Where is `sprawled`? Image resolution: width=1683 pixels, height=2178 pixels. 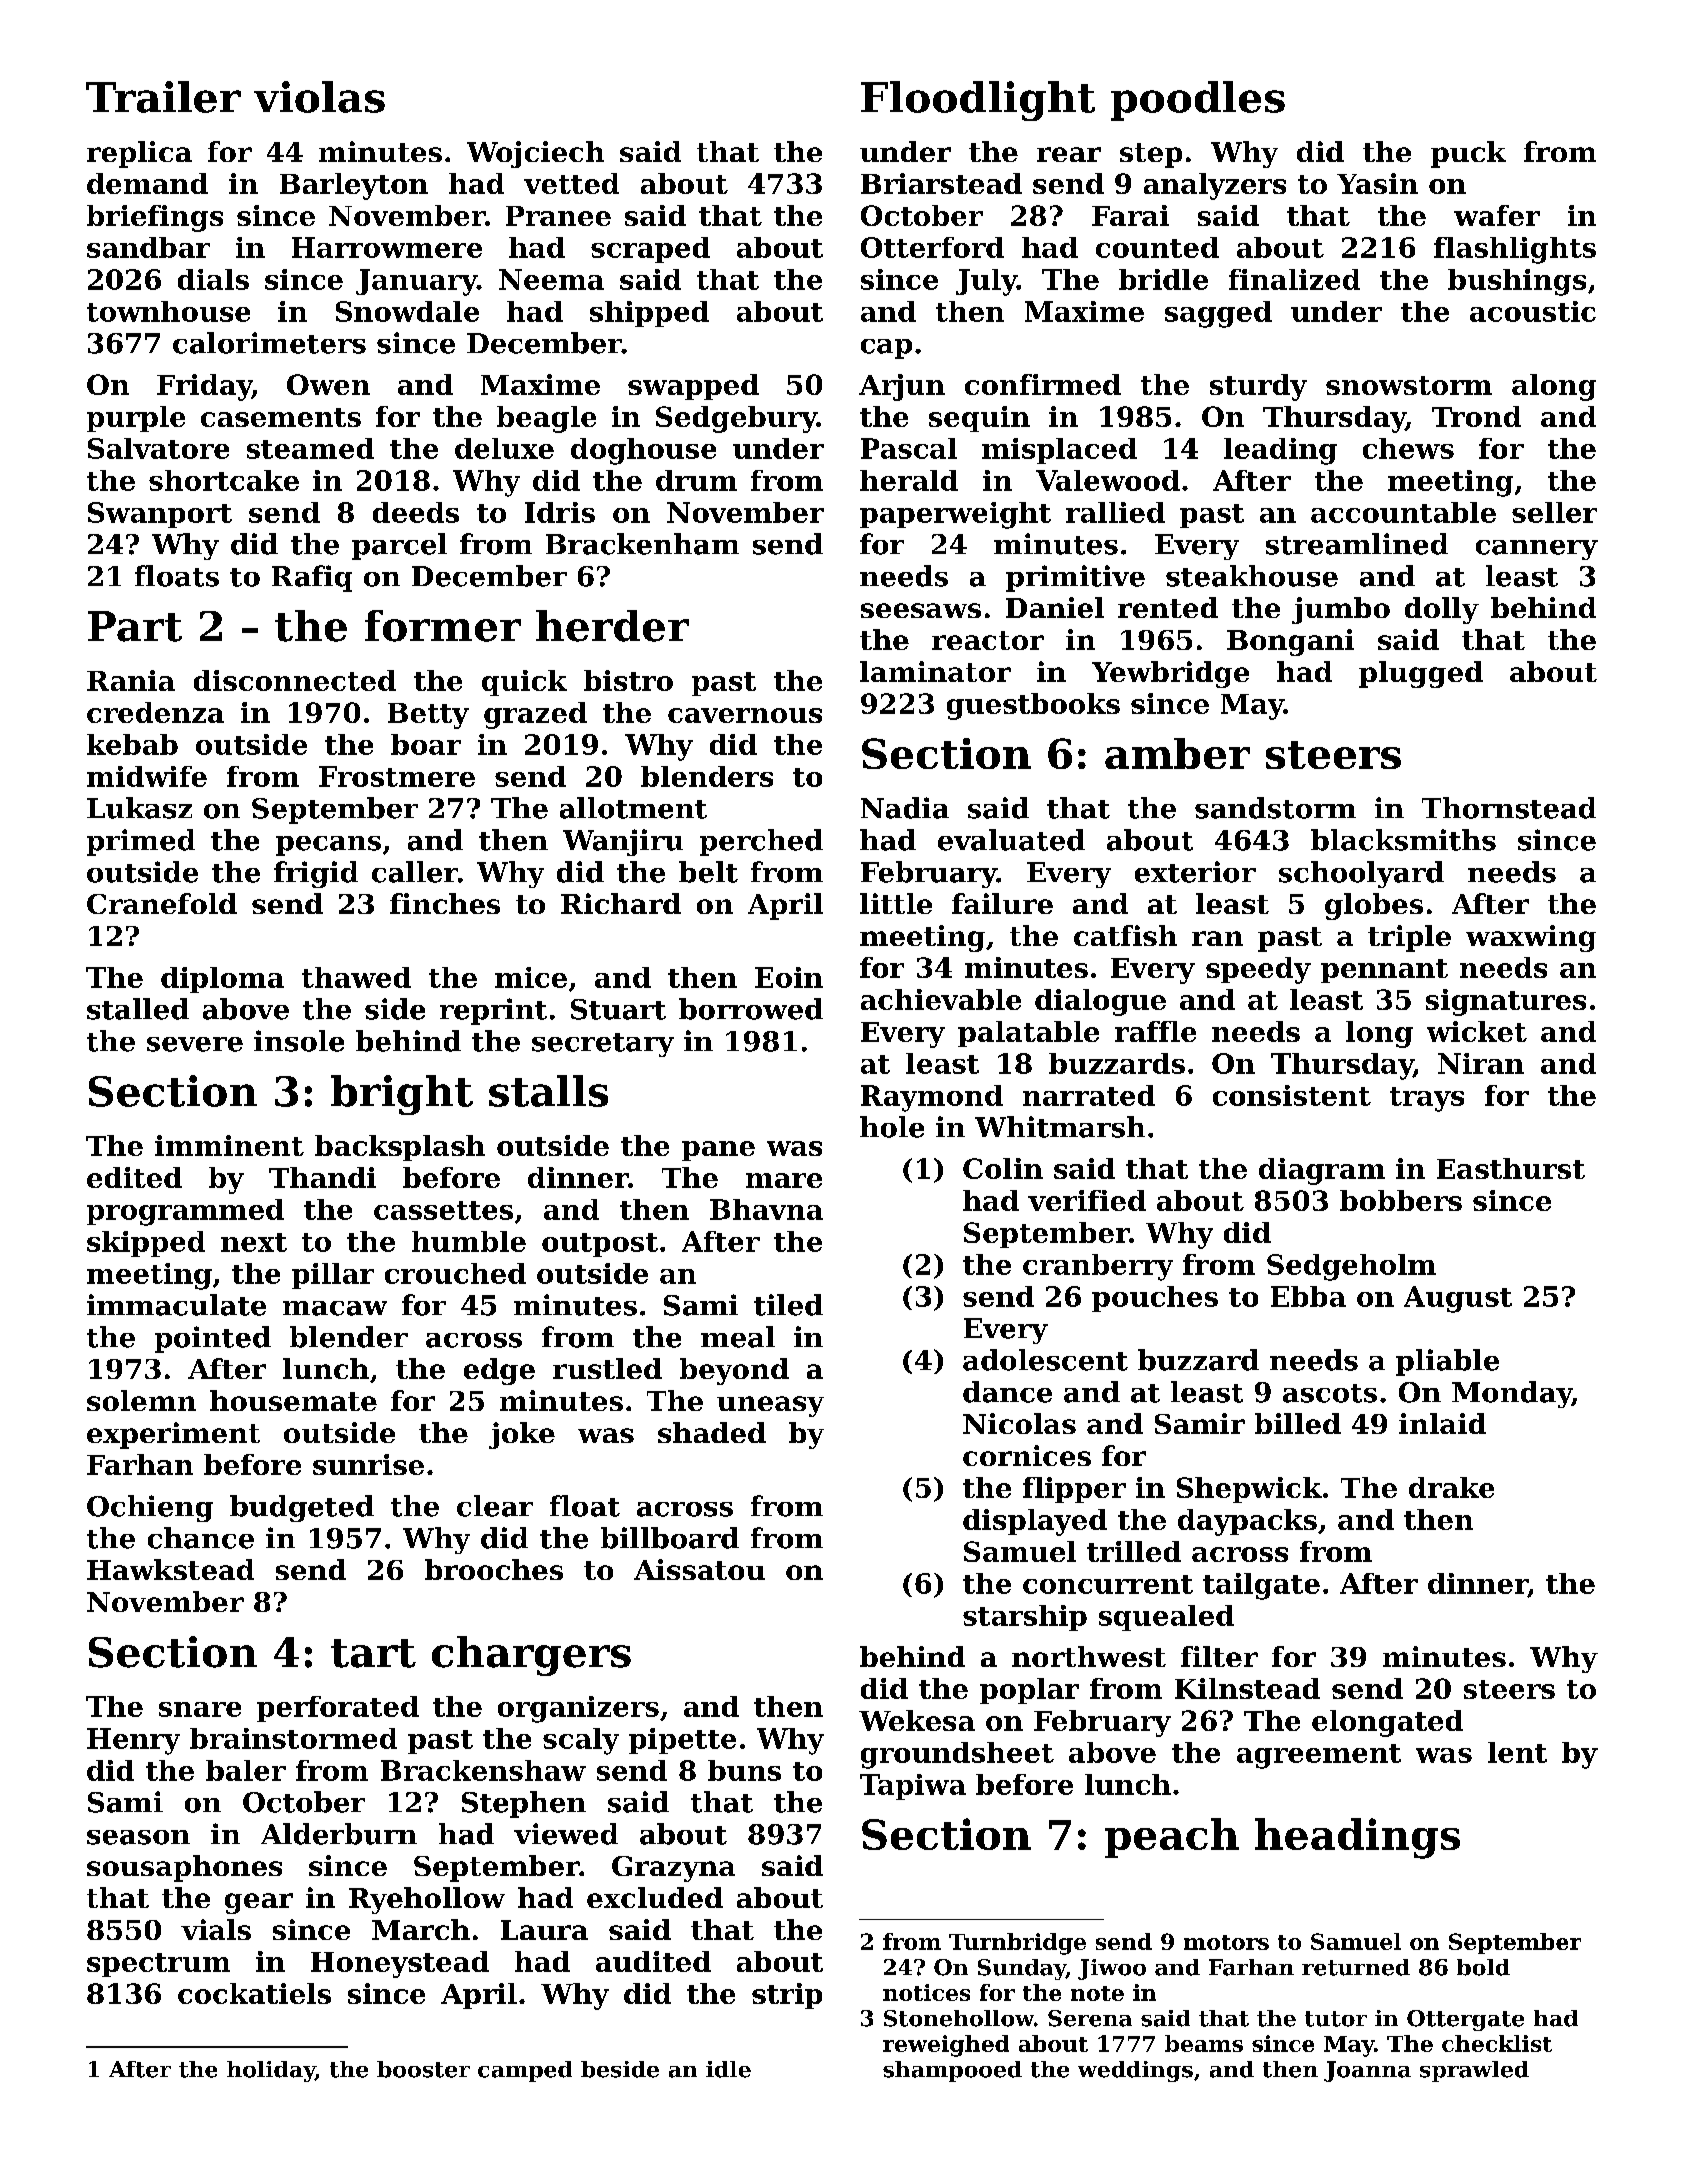
sprawled is located at coordinates (1474, 2071).
